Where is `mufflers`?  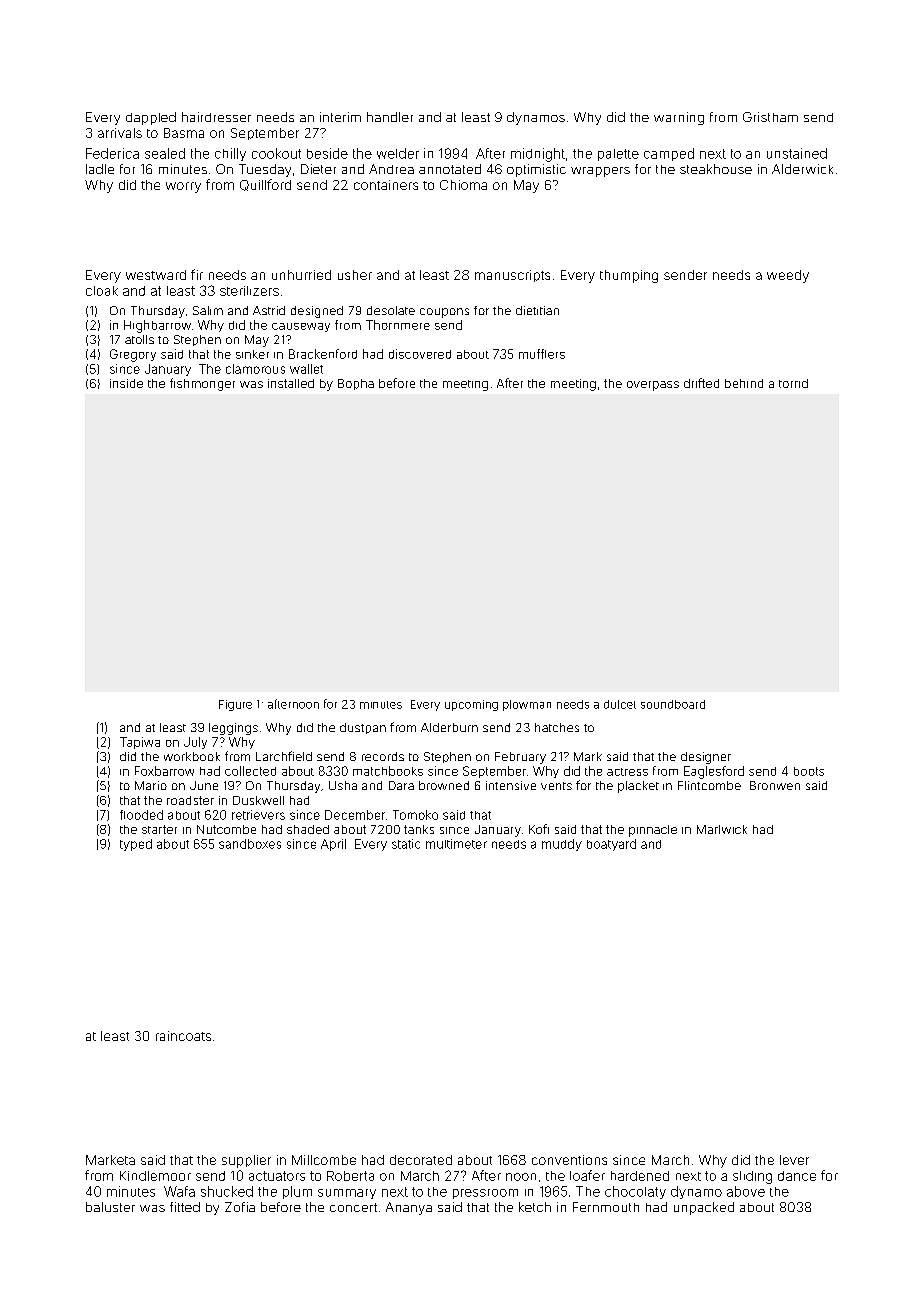
mufflers is located at coordinates (542, 354).
